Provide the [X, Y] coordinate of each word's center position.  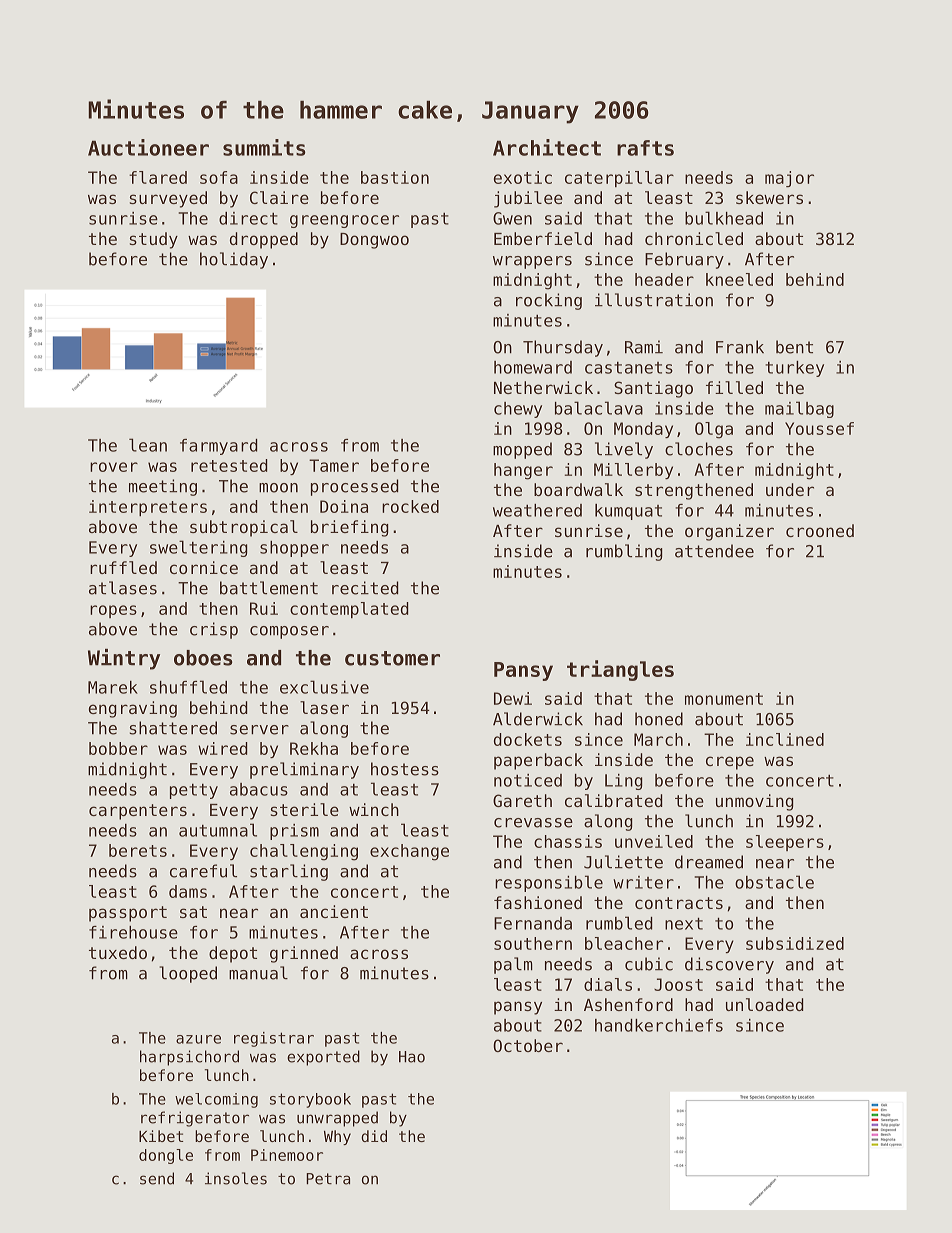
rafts [645, 148]
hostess [405, 769]
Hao [412, 1057]
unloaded [764, 1004]
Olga [714, 430]
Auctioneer [148, 147]
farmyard [218, 447]
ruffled [123, 567]
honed [659, 719]
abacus [259, 789]
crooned [820, 530]
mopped [522, 450]
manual [258, 973]
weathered [537, 510]
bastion [395, 177]
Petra [328, 1179]
